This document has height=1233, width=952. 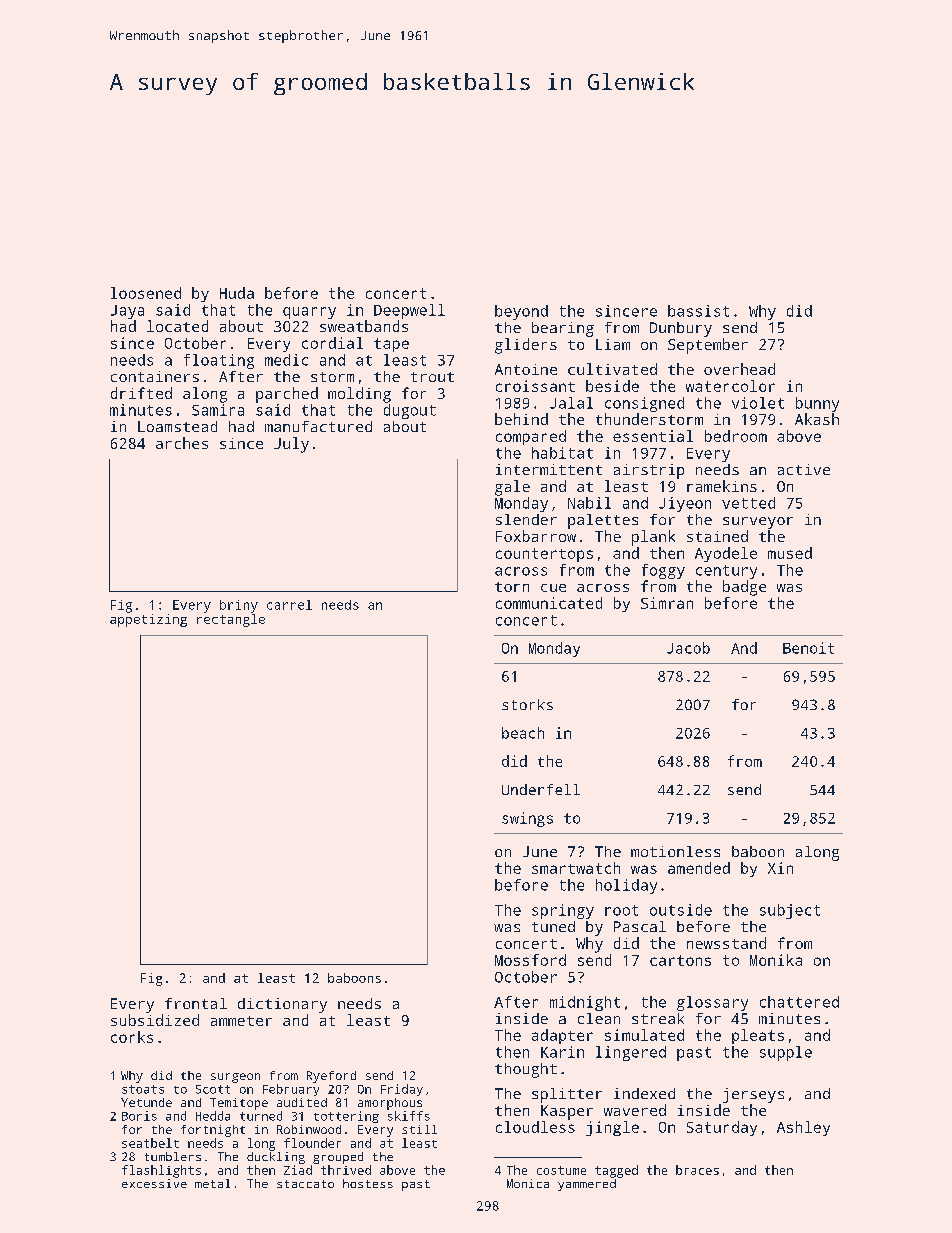 What do you see at coordinates (780, 868) in the document?
I see `Xin` at bounding box center [780, 868].
